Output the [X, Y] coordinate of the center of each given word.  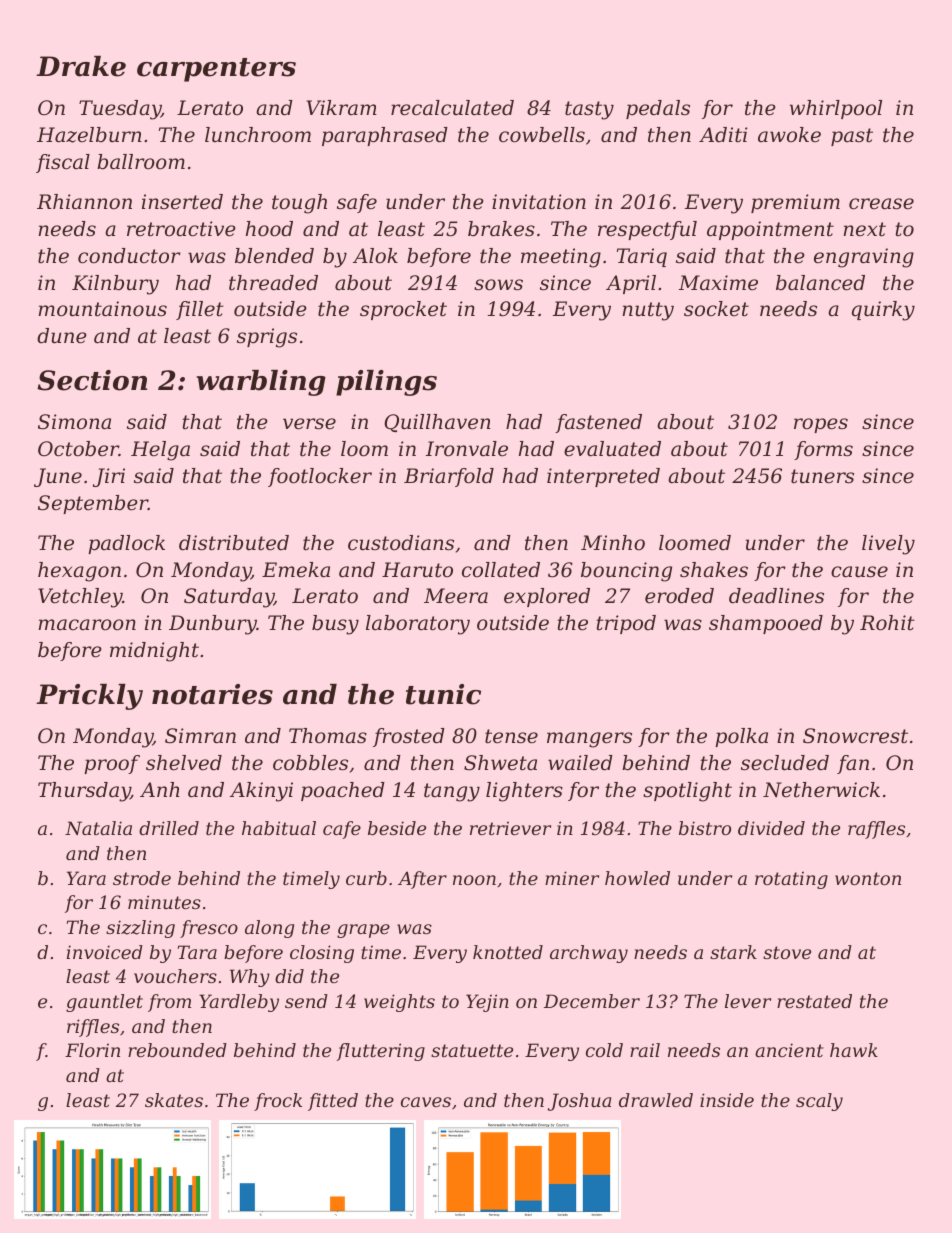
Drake [81, 66]
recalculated [452, 108]
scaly [819, 1102]
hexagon [79, 572]
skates [174, 1100]
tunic [443, 694]
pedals [658, 109]
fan [853, 764]
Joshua [579, 1102]
